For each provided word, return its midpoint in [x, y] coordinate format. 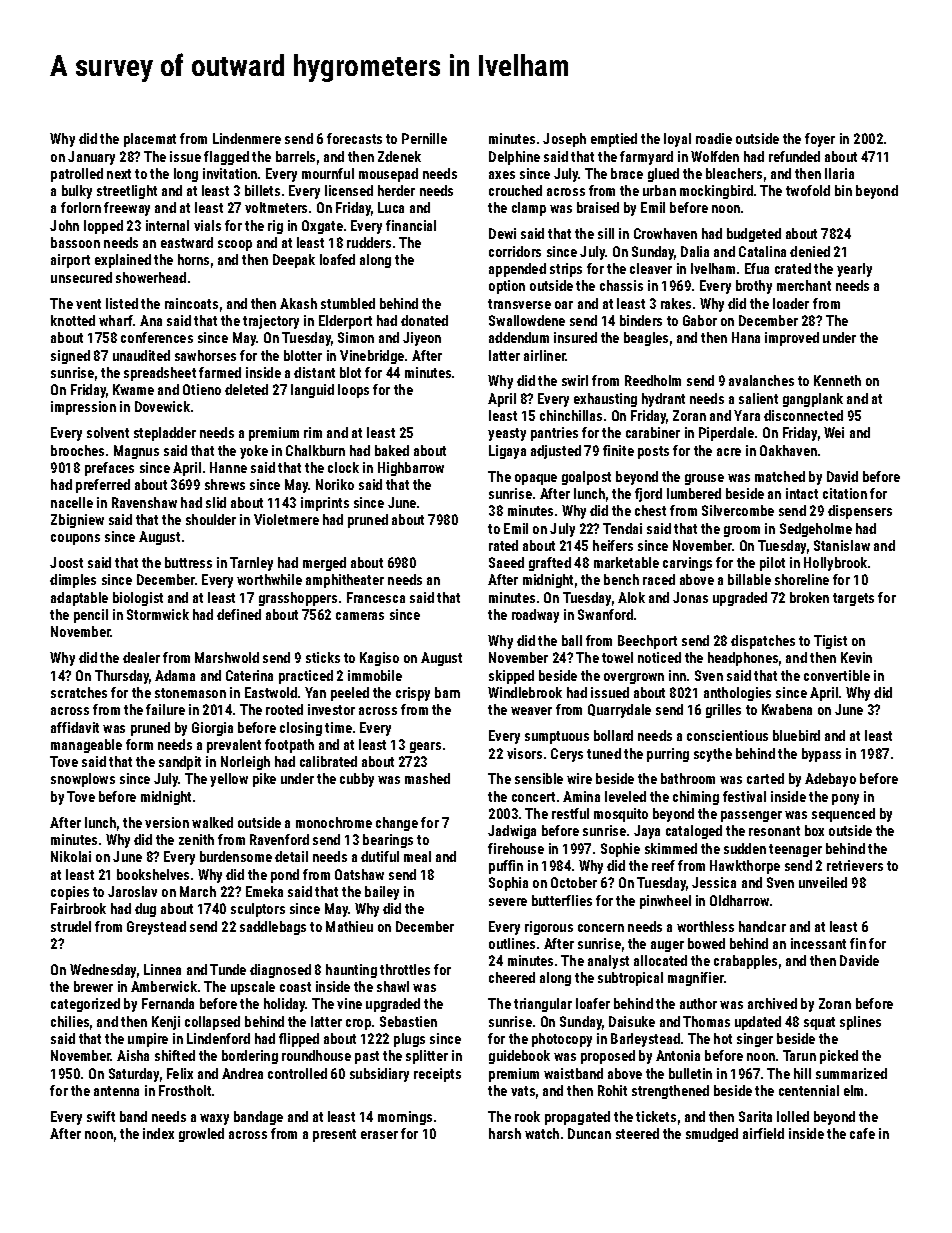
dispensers [860, 512]
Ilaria [839, 173]
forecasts [354, 138]
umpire [148, 1040]
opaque [536, 479]
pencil [91, 616]
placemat [150, 140]
